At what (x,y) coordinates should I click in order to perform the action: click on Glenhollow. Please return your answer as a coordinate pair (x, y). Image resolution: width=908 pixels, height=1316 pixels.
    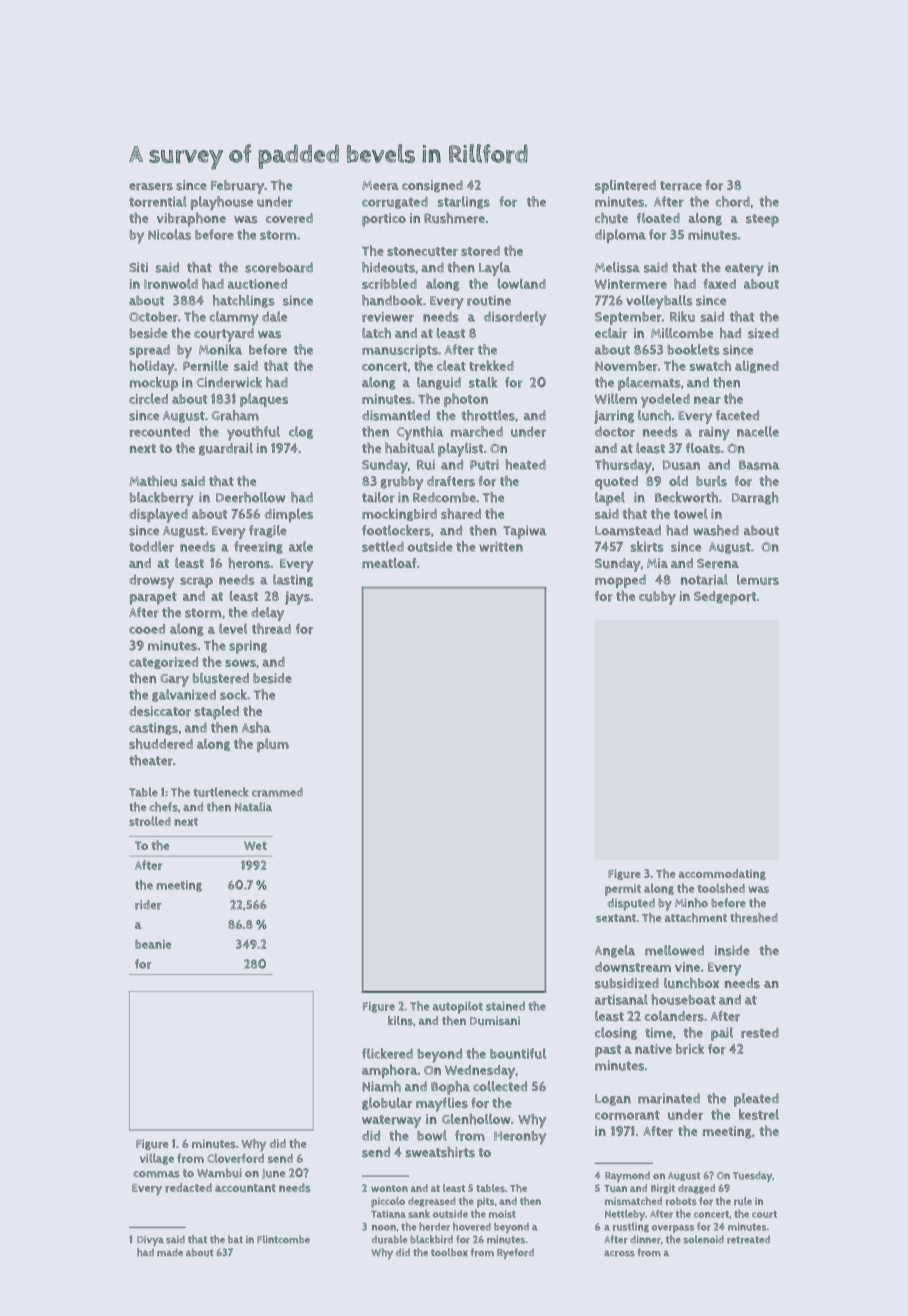
    Looking at the image, I should click on (476, 1119).
